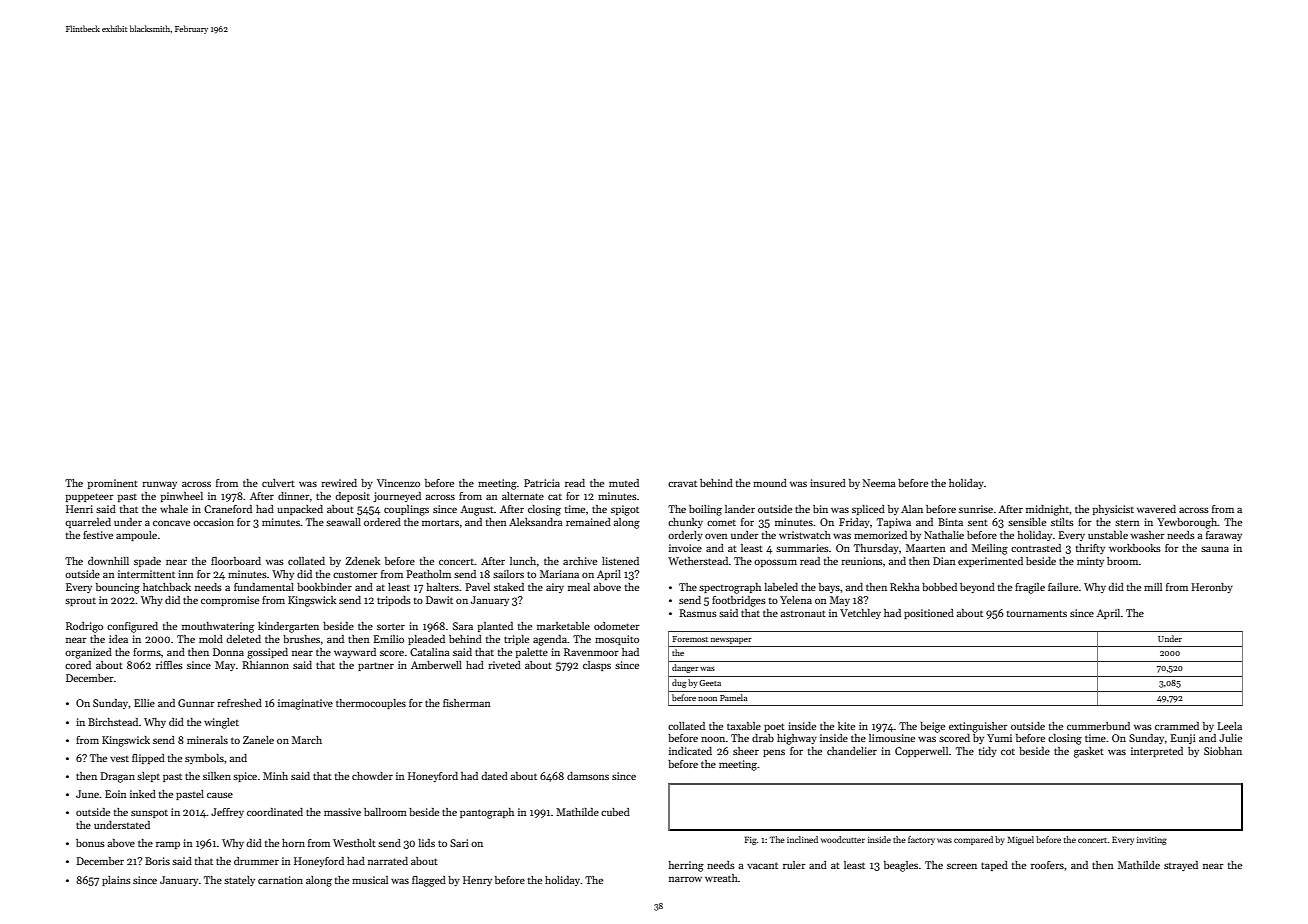 The width and height of the document is (1308, 924). What do you see at coordinates (339, 483) in the document?
I see `rewired` at bounding box center [339, 483].
